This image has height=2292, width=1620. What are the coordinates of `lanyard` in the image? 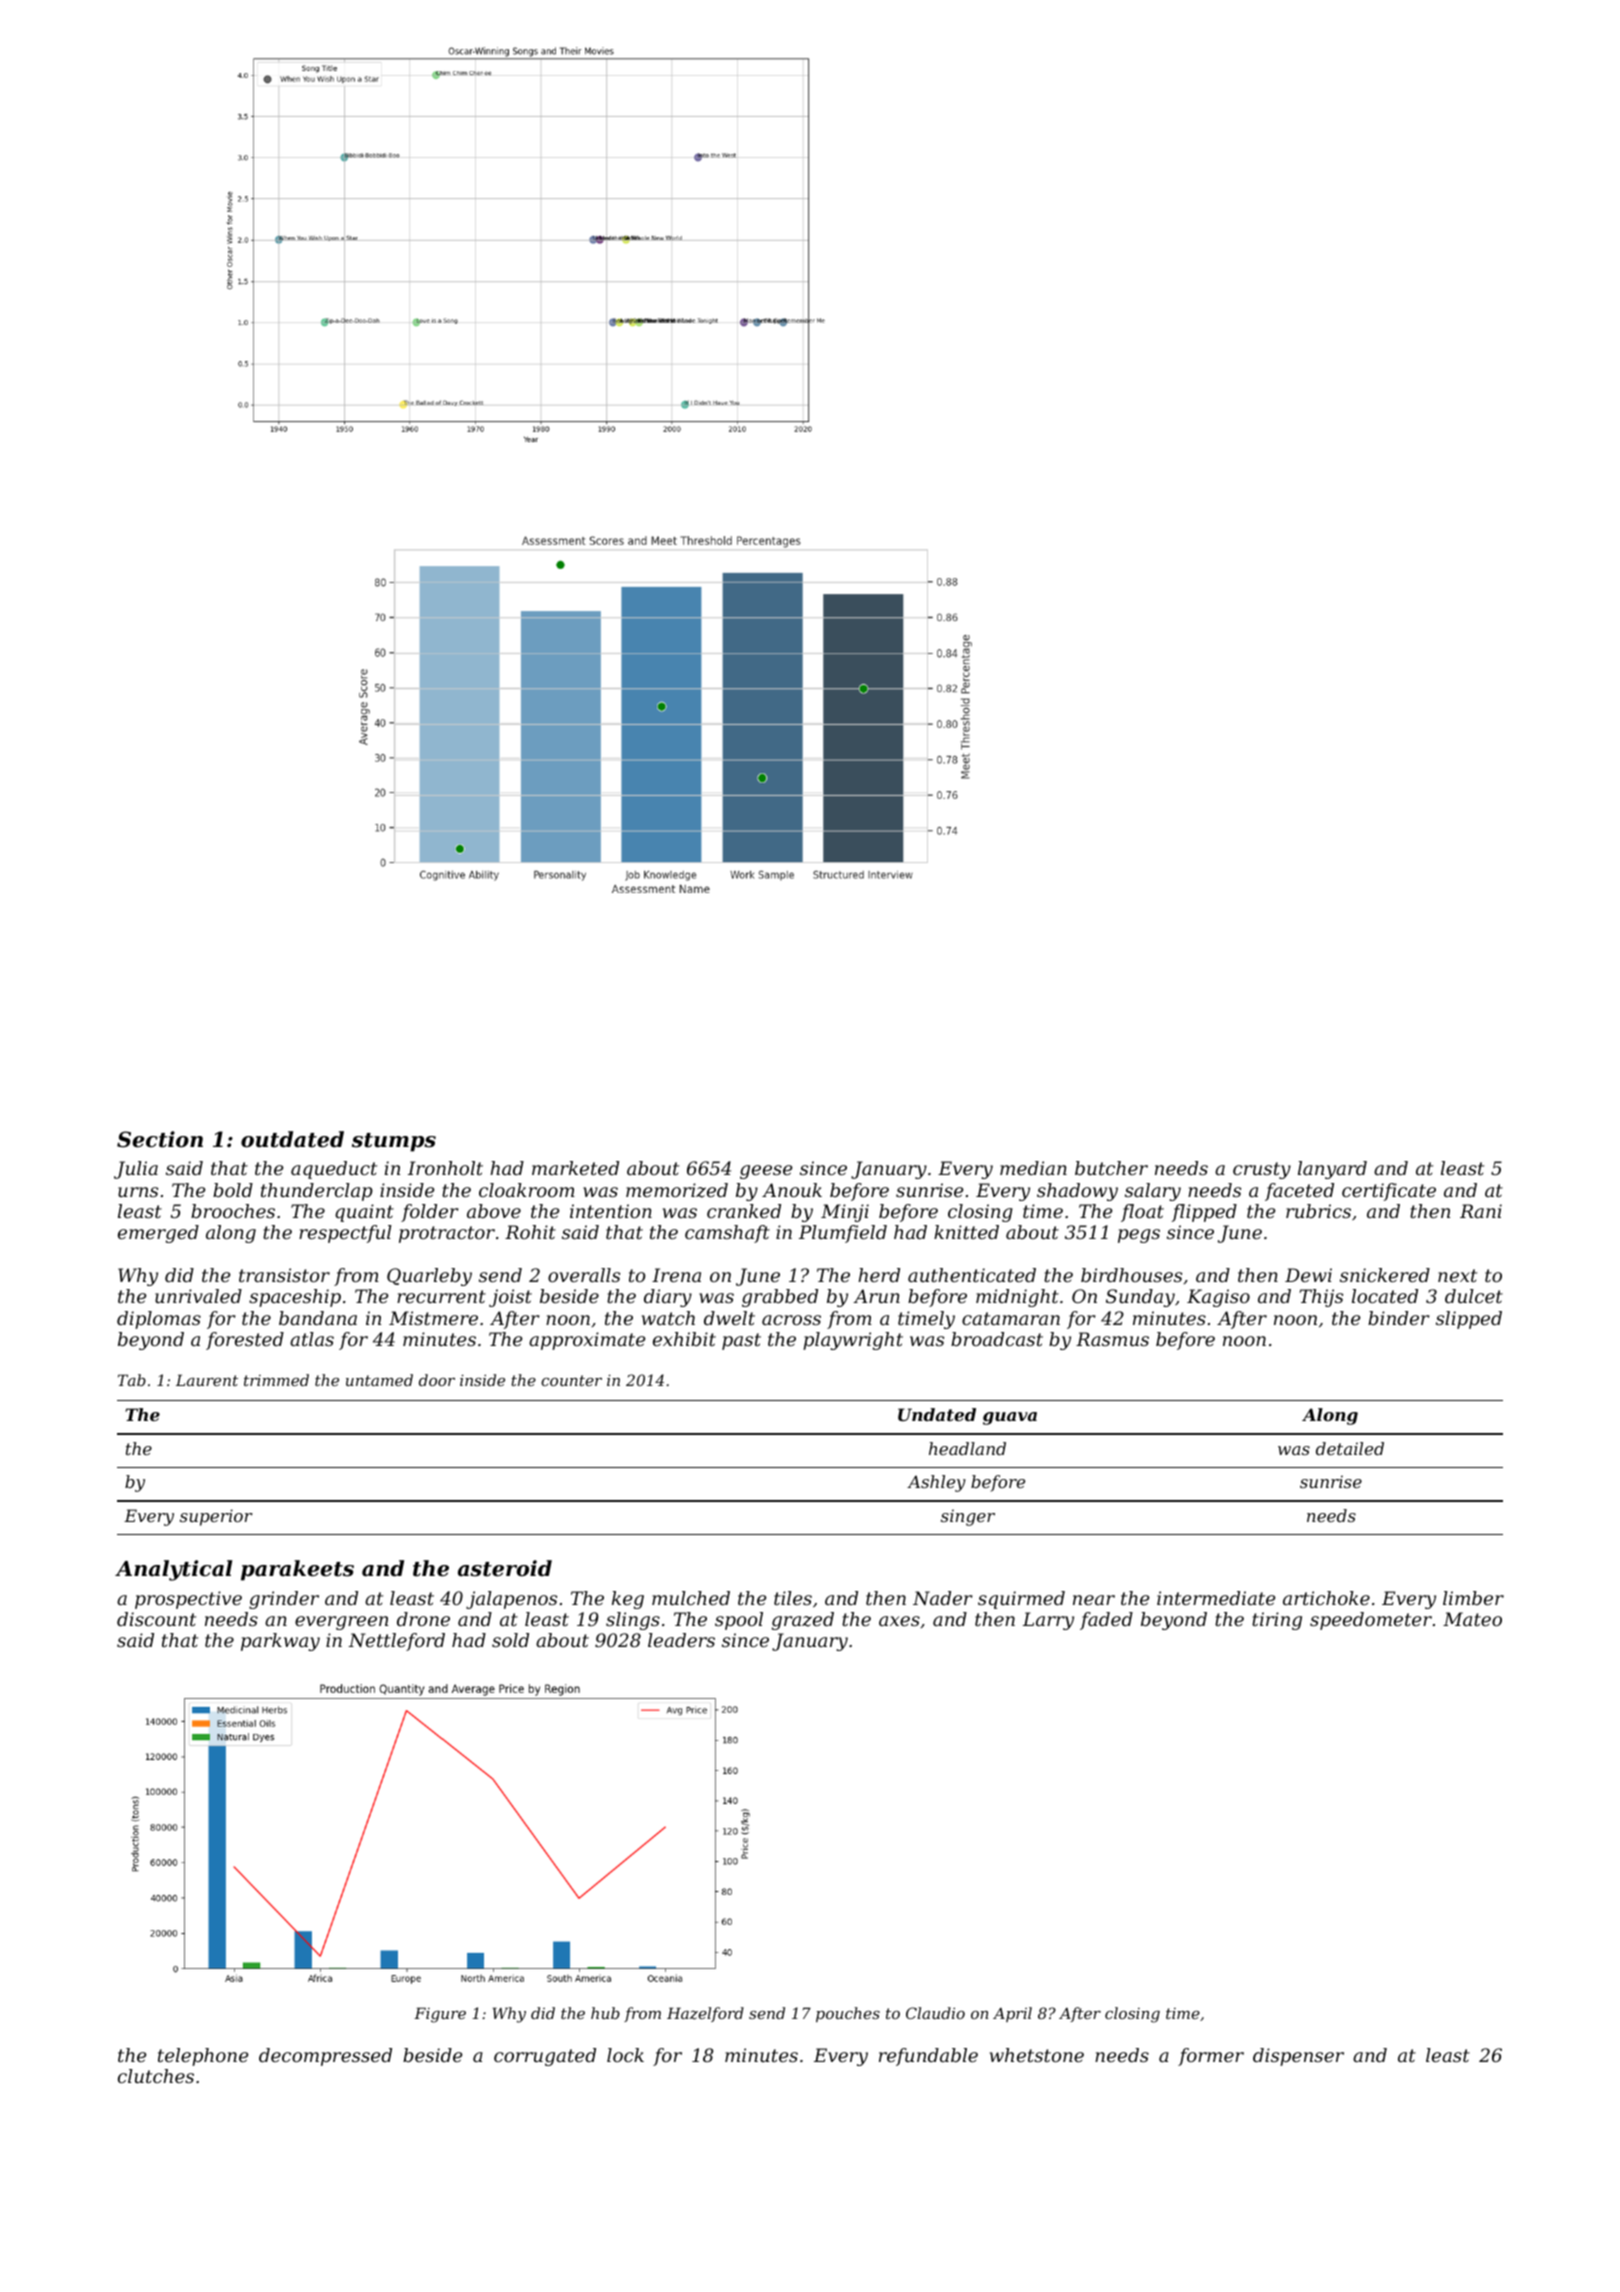 It's located at (1332, 1170).
